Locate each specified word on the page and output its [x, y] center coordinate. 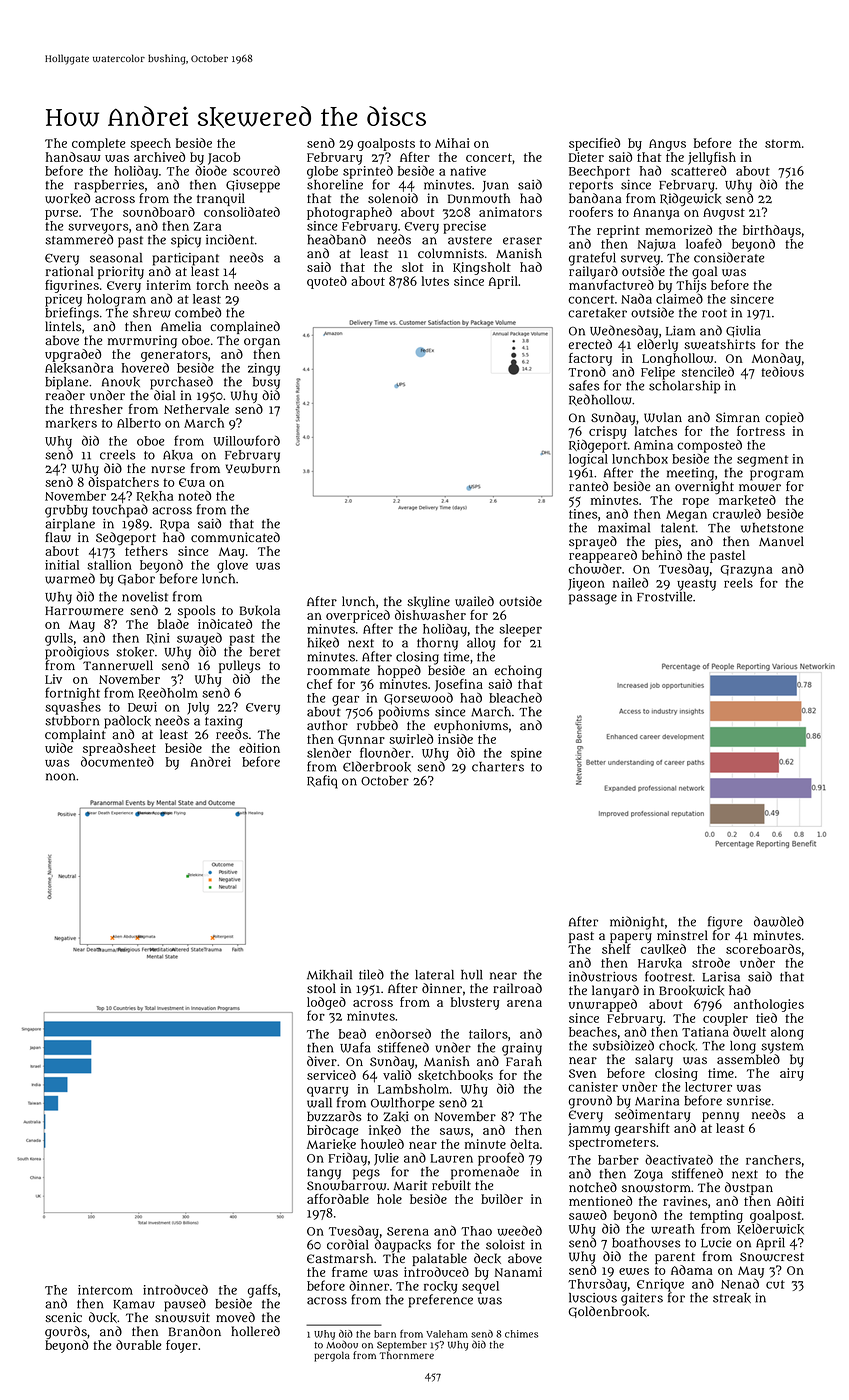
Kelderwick [770, 1229]
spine [526, 754]
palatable [439, 1259]
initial [62, 565]
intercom [105, 1290]
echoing [518, 671]
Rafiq [322, 782]
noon [60, 777]
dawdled [779, 921]
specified [594, 144]
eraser [522, 241]
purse [61, 215]
